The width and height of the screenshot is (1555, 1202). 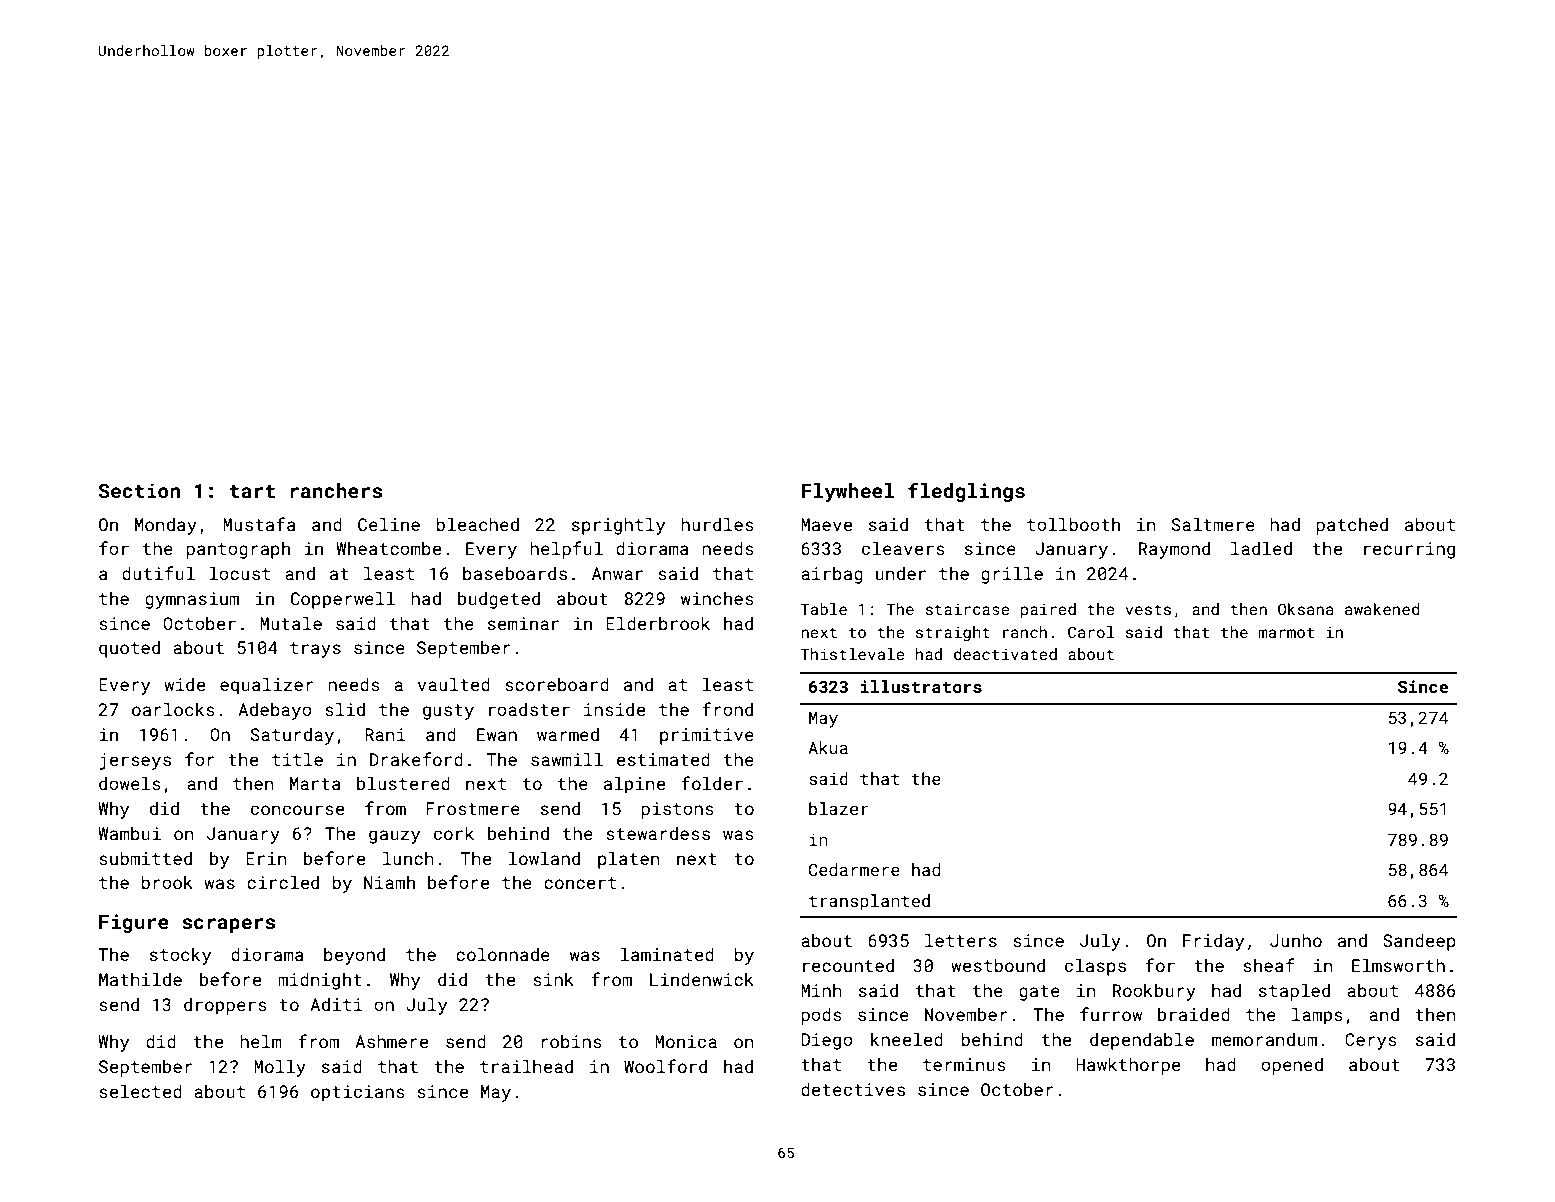 What do you see at coordinates (260, 1041) in the screenshot?
I see `helm` at bounding box center [260, 1041].
